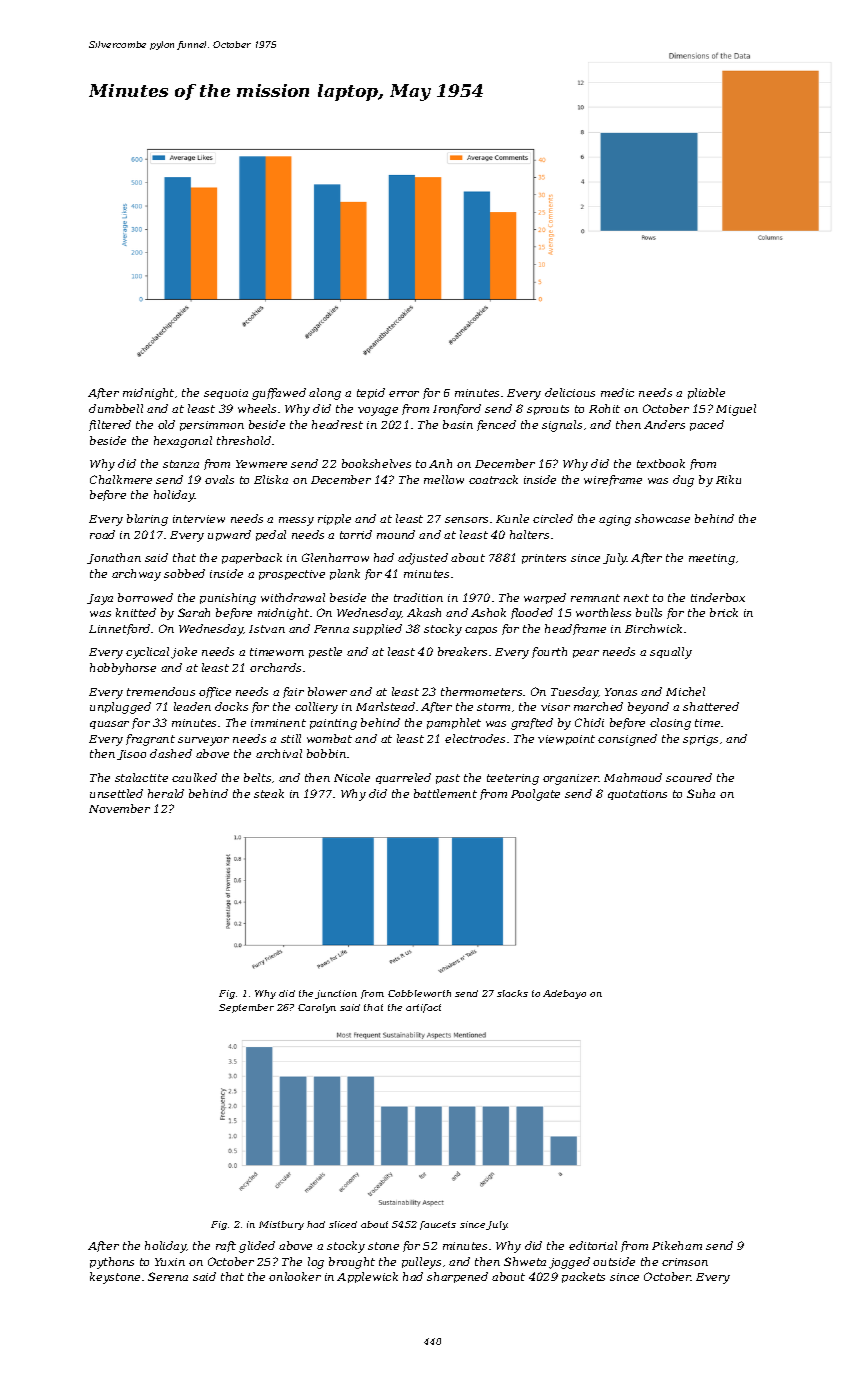 Image resolution: width=849 pixels, height=1400 pixels. Describe the element at coordinates (685, 1262) in the screenshot. I see `crimson` at that location.
